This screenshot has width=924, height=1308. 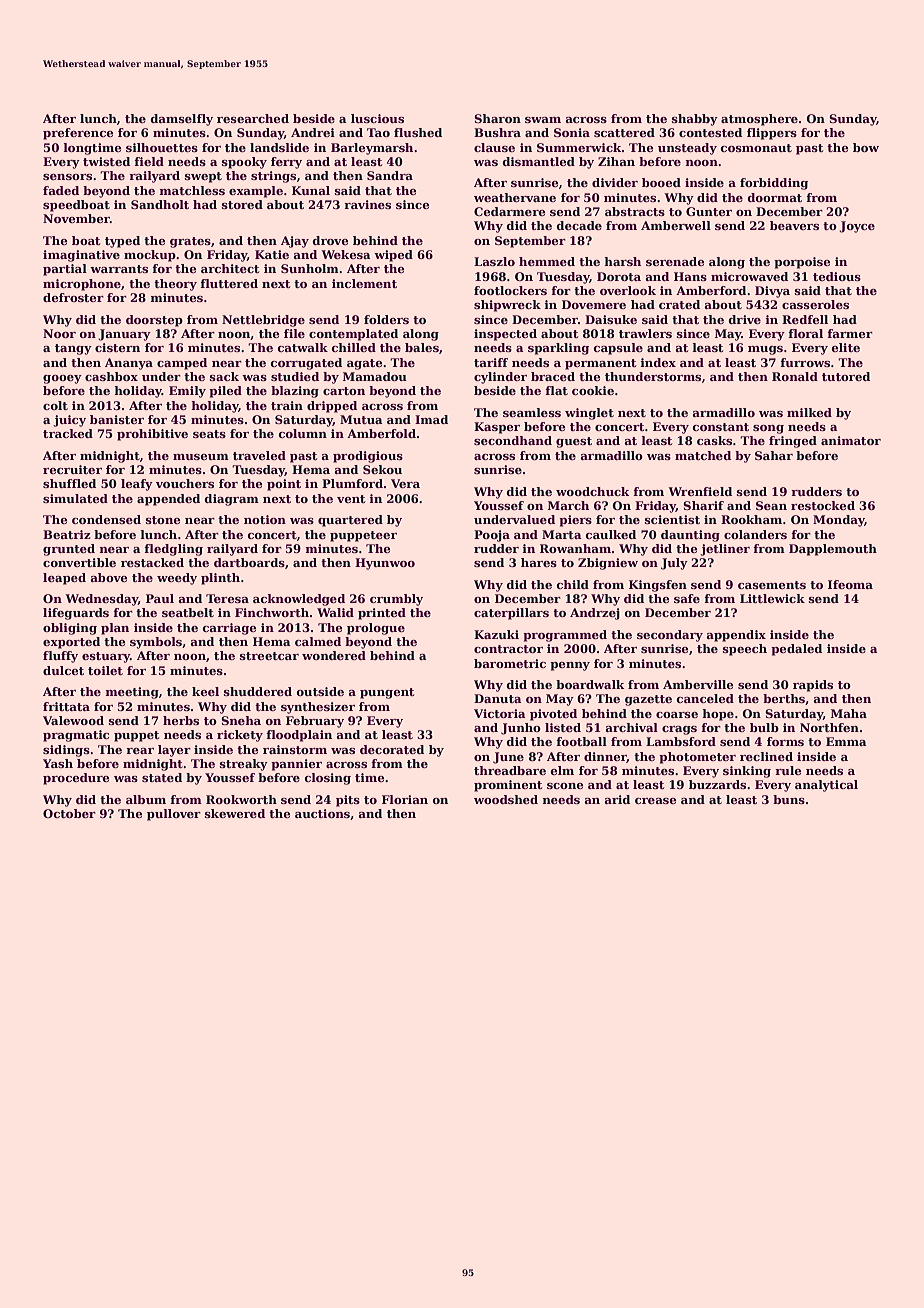 I want to click on atmosphere, so click(x=759, y=120).
